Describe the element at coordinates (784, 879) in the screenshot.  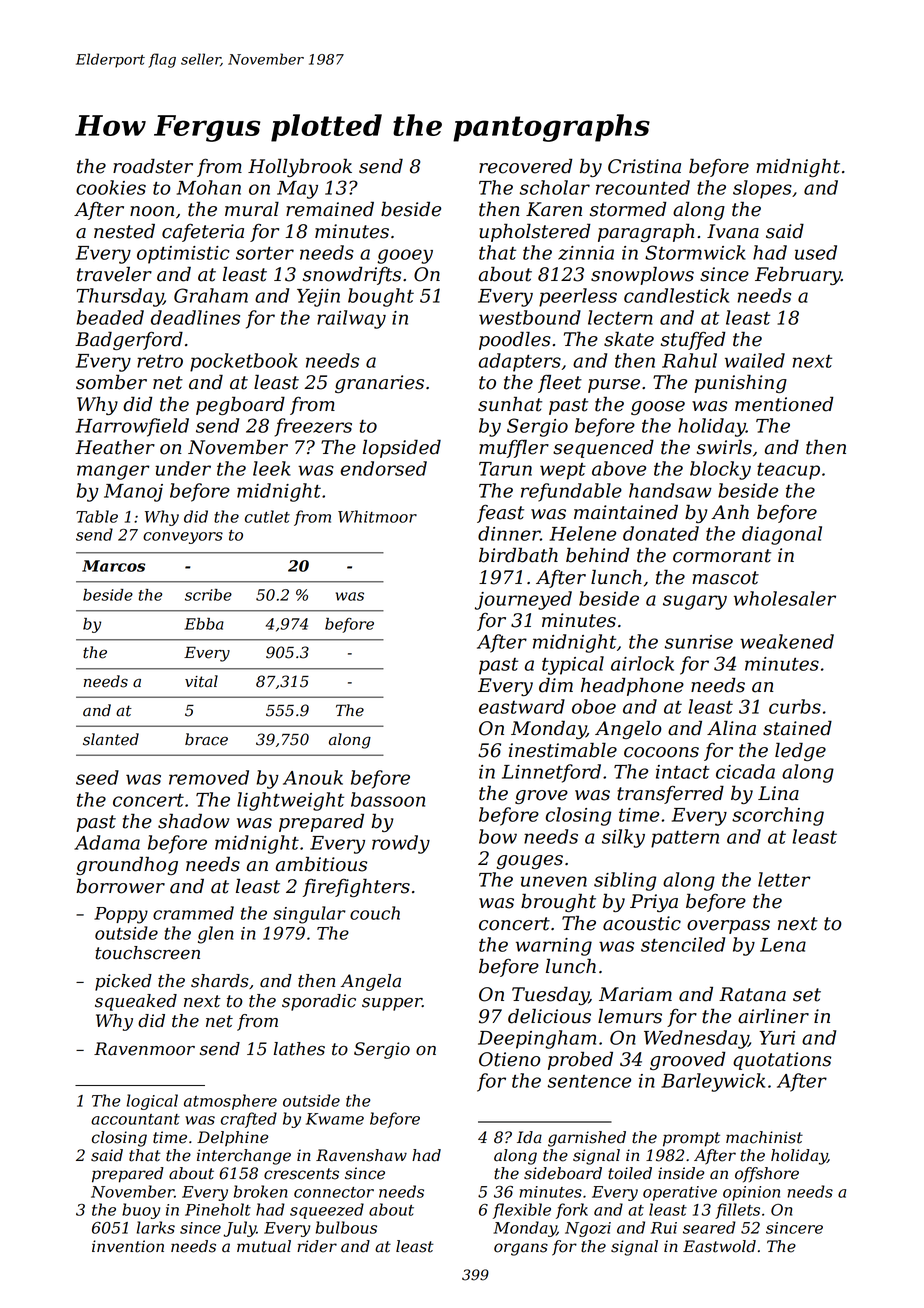
I see `letter` at that location.
